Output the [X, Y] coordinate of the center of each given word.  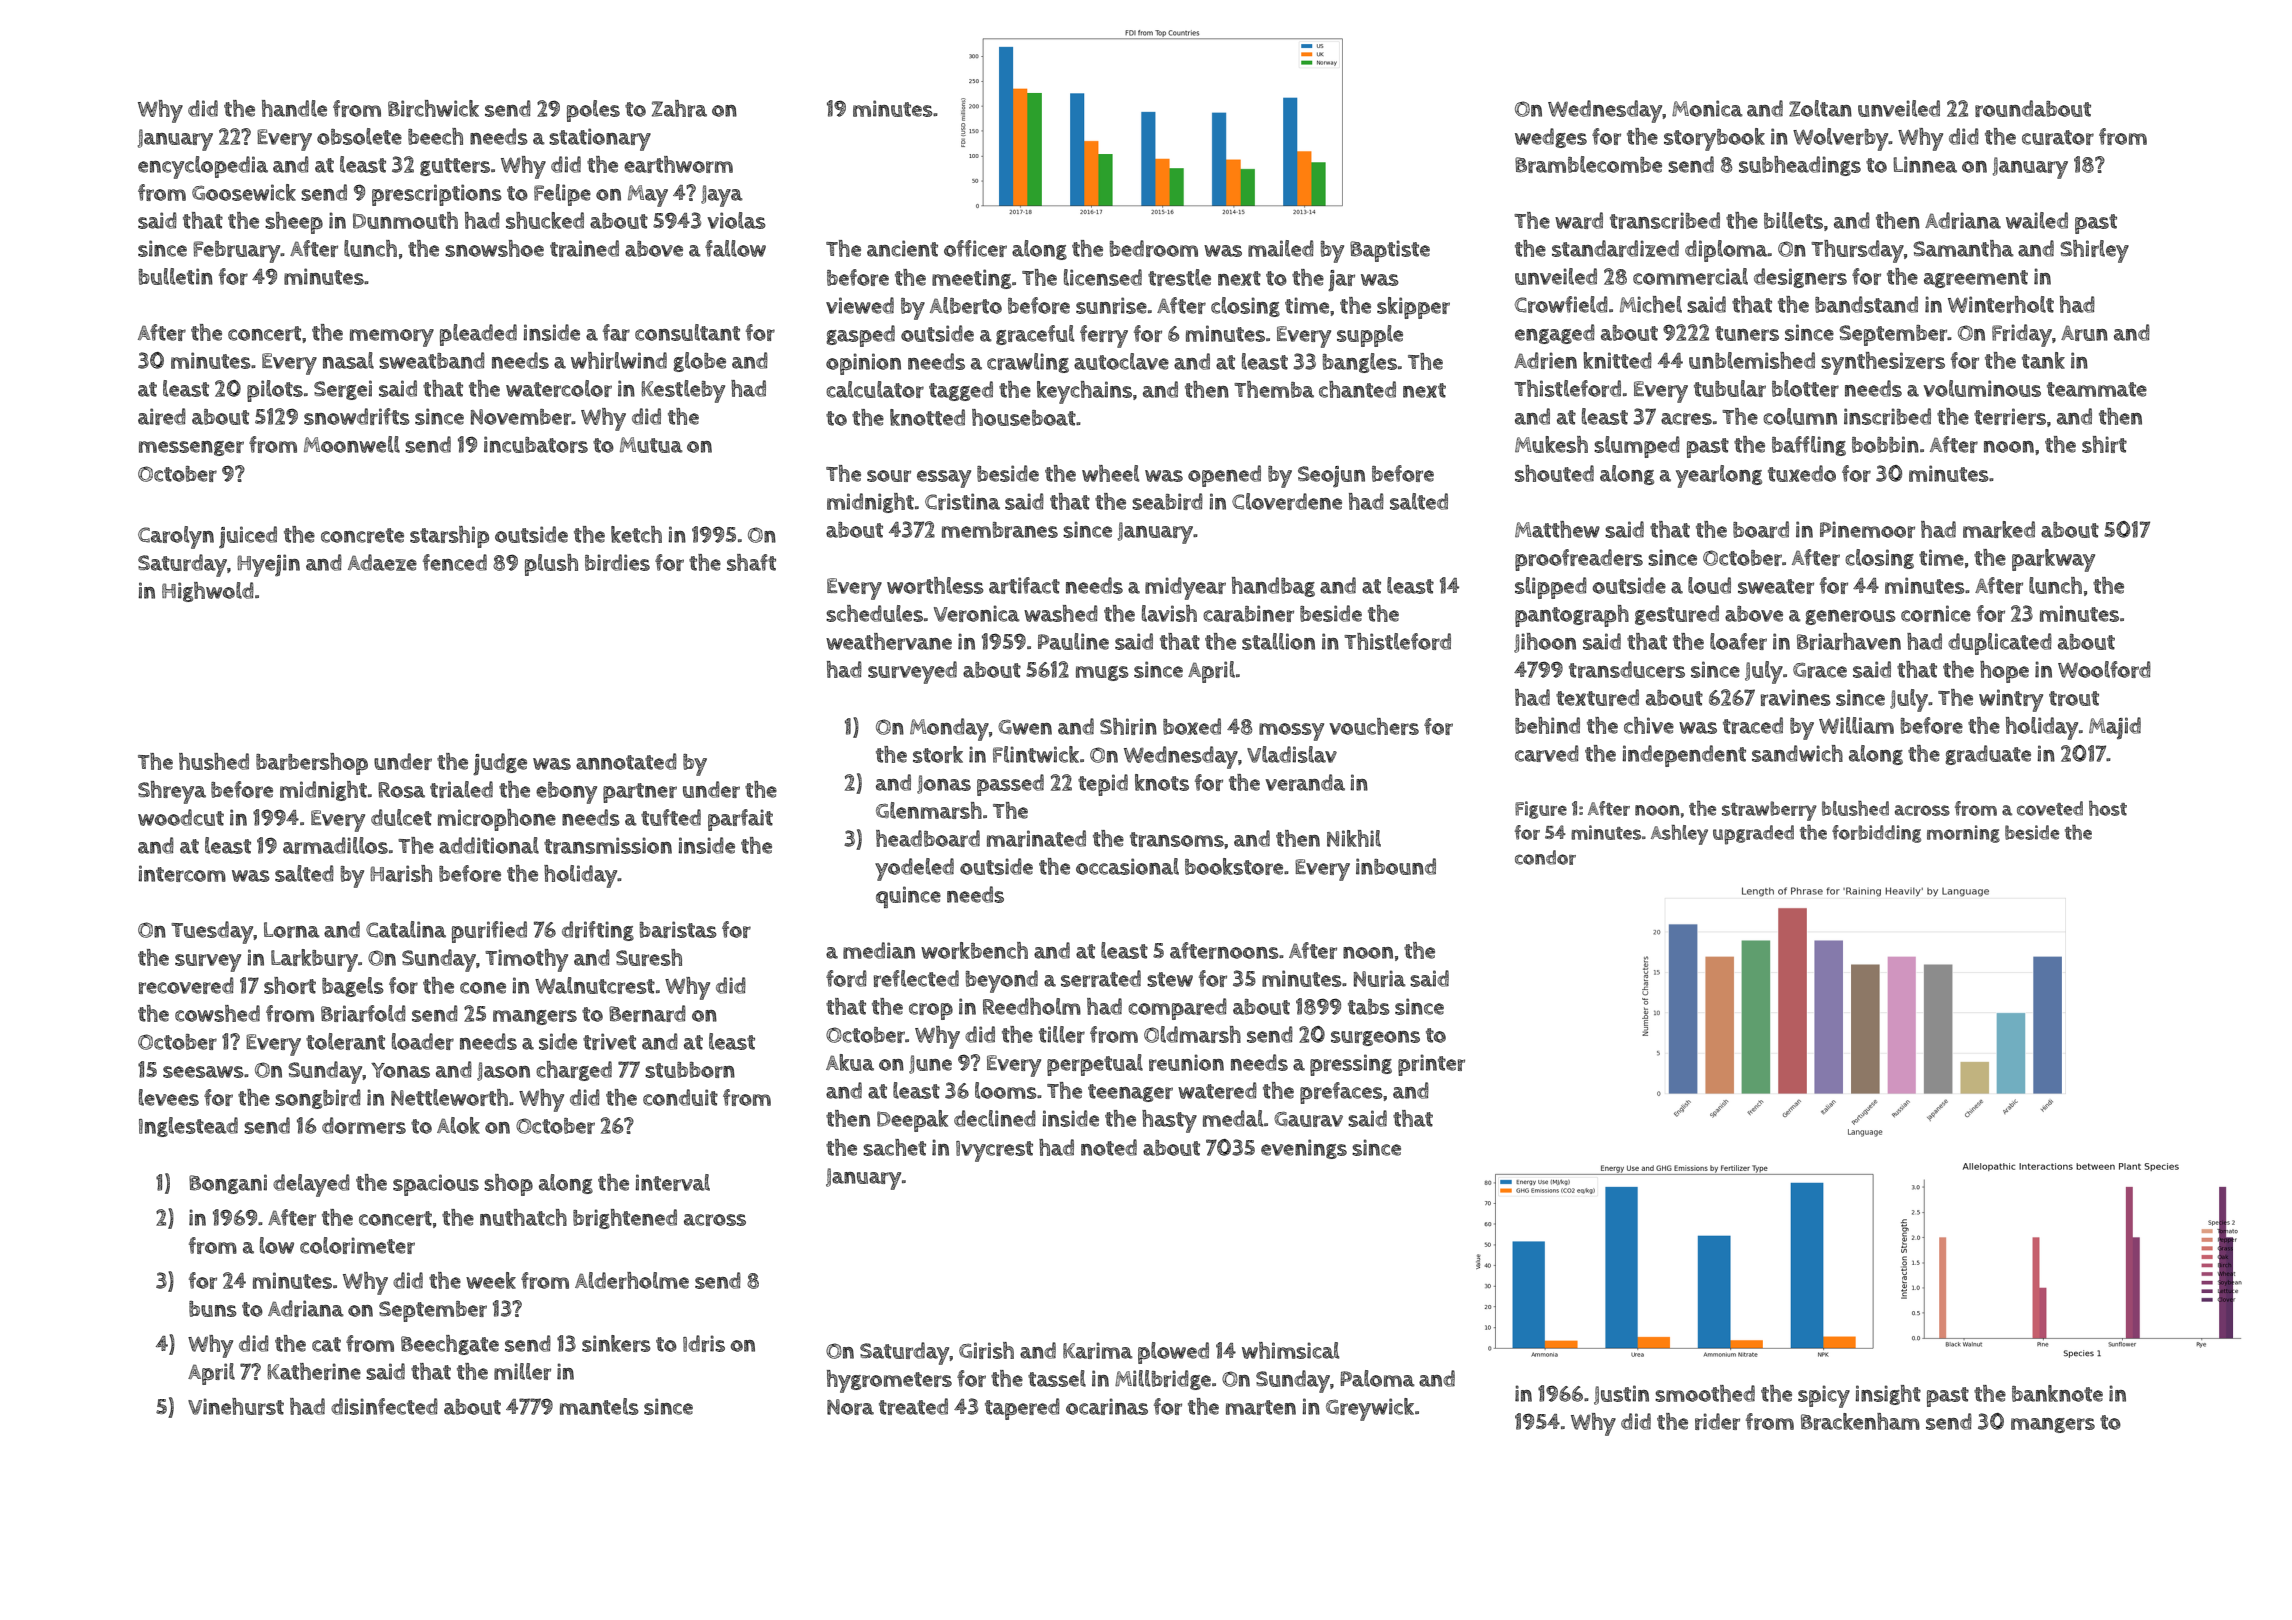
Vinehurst [236, 1406]
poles [593, 111]
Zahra [679, 108]
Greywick [1370, 1409]
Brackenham [1860, 1421]
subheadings [1800, 166]
